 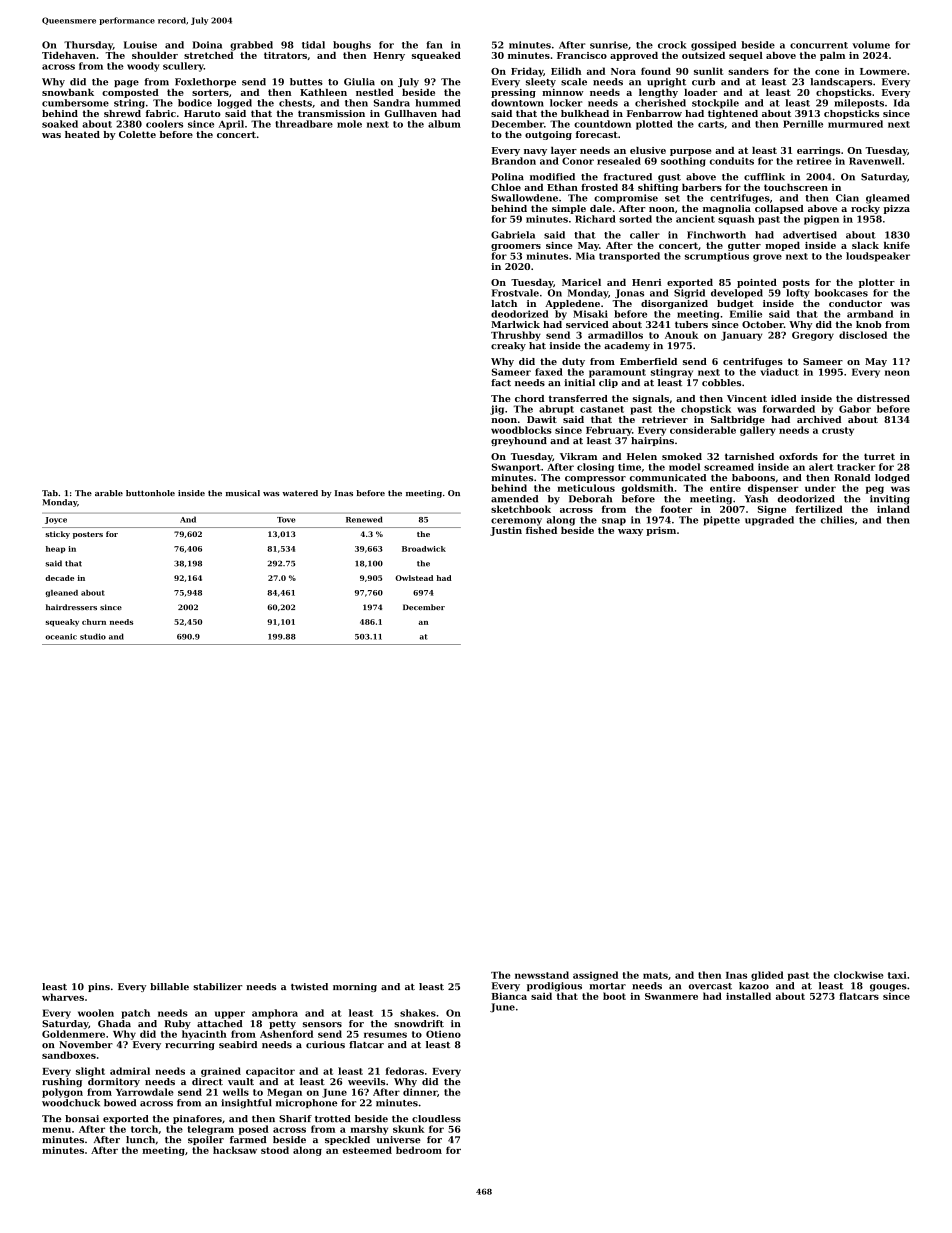 What do you see at coordinates (61, 637) in the screenshot?
I see `oceanic` at bounding box center [61, 637].
